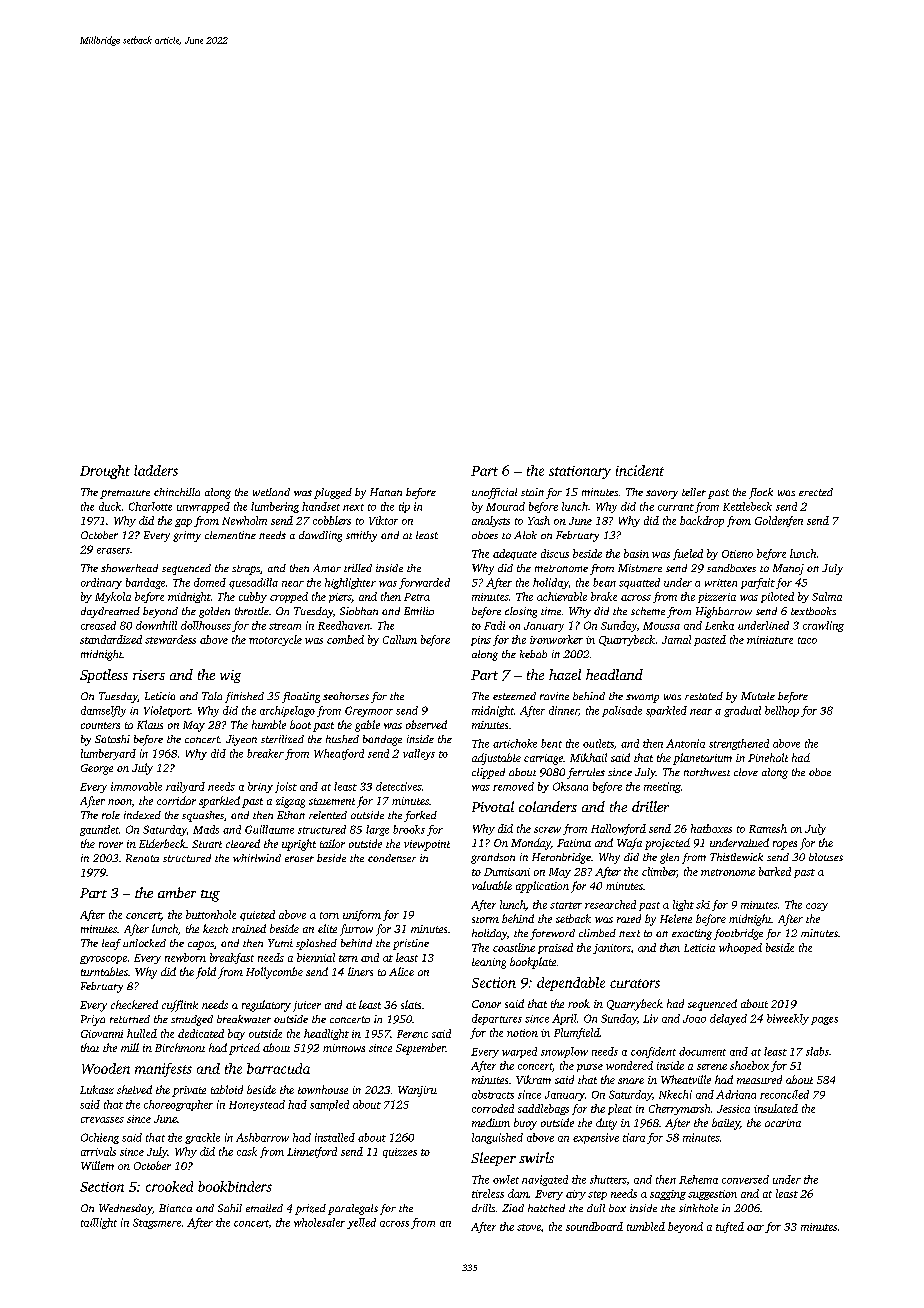 Image resolution: width=924 pixels, height=1308 pixels. Describe the element at coordinates (740, 948) in the image. I see `whooped` at that location.
